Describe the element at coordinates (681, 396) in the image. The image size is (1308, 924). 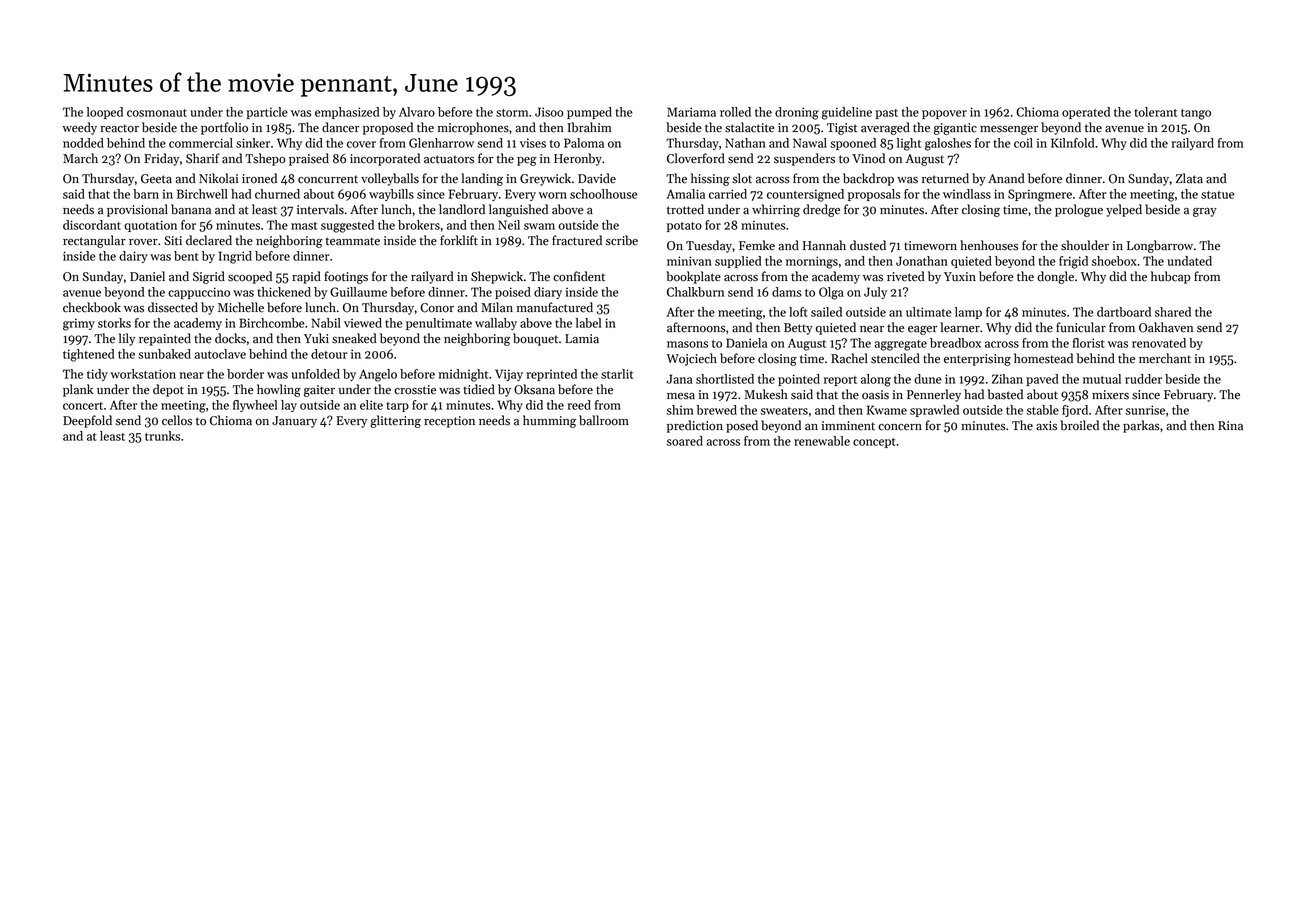
I see `mesa` at that location.
